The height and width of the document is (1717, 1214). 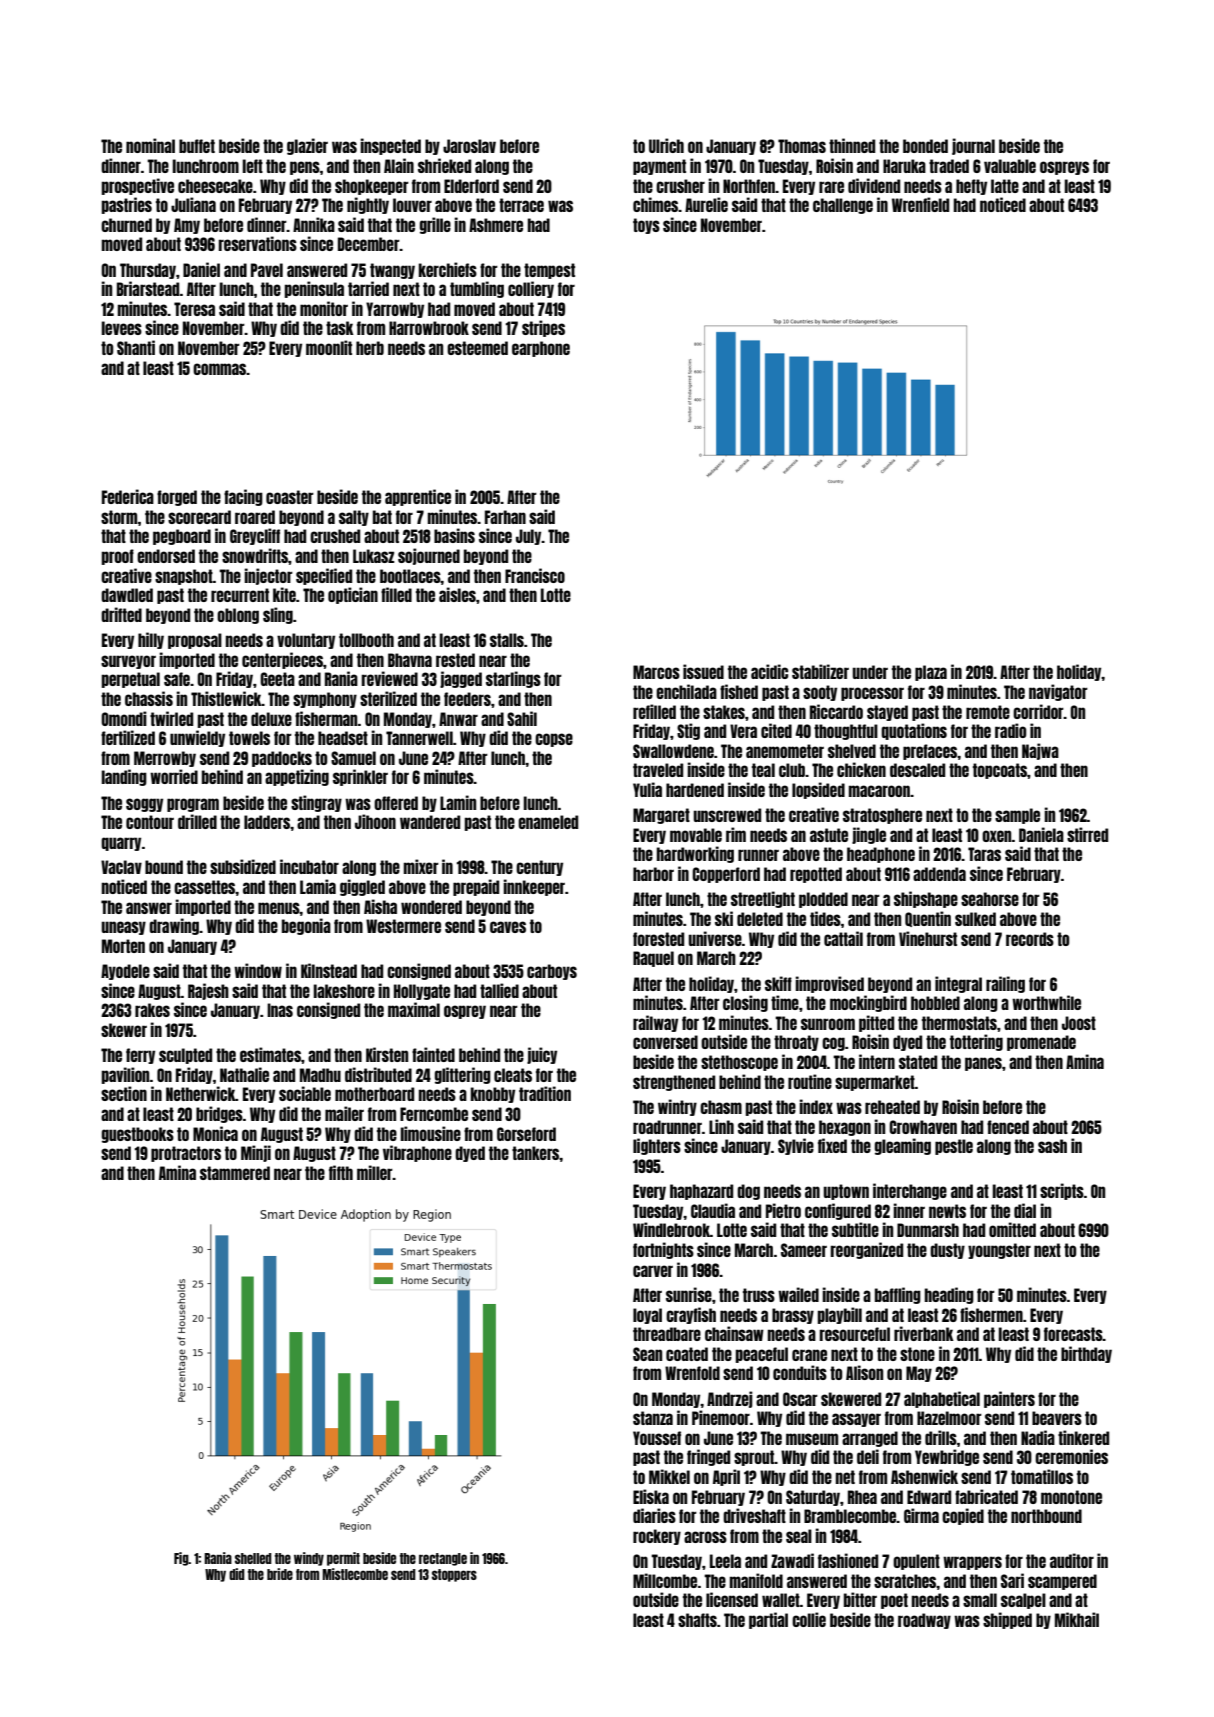 What do you see at coordinates (458, 719) in the document?
I see `Anwar` at bounding box center [458, 719].
